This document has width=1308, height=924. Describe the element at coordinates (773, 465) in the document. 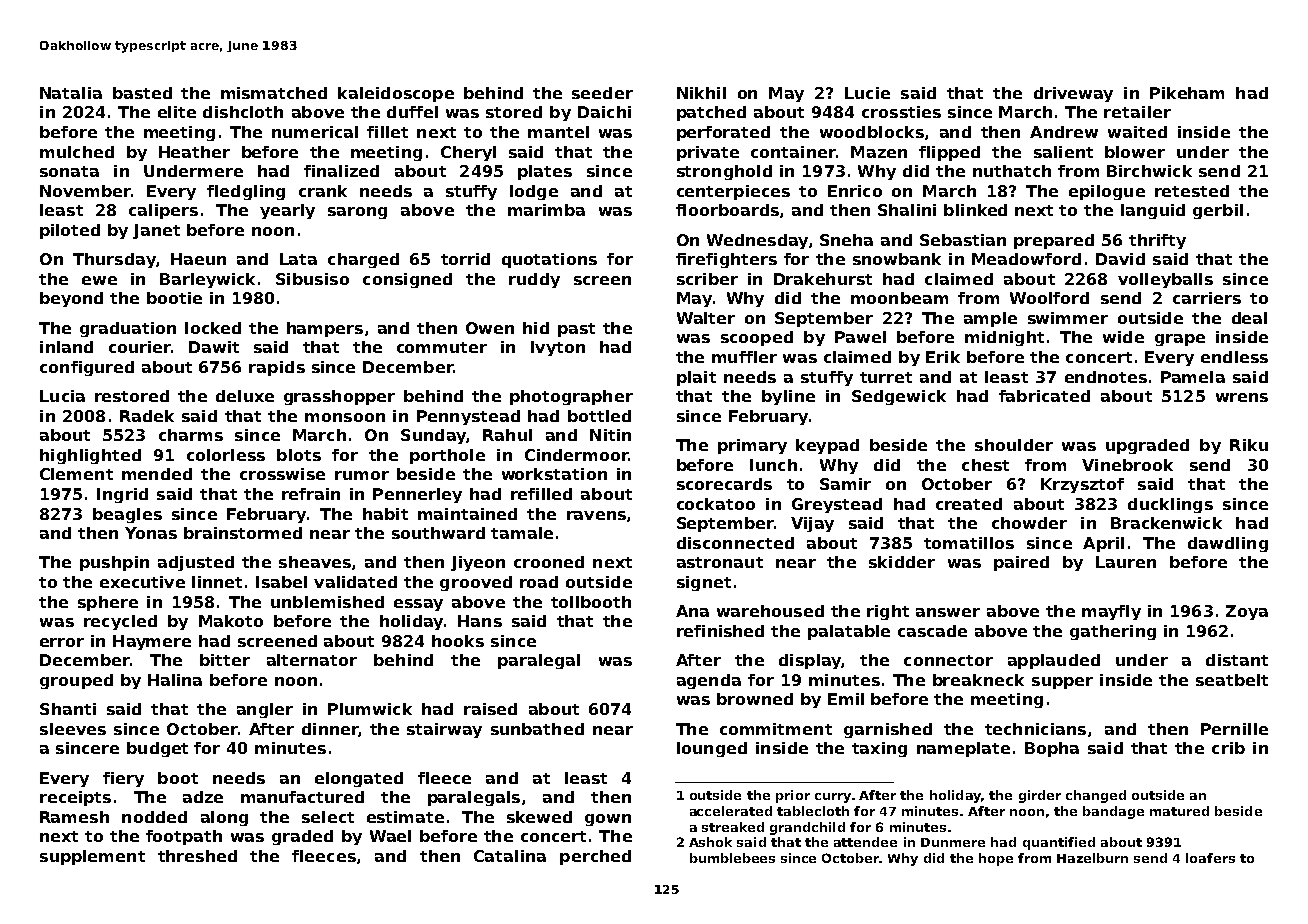

I see `lunch` at that location.
